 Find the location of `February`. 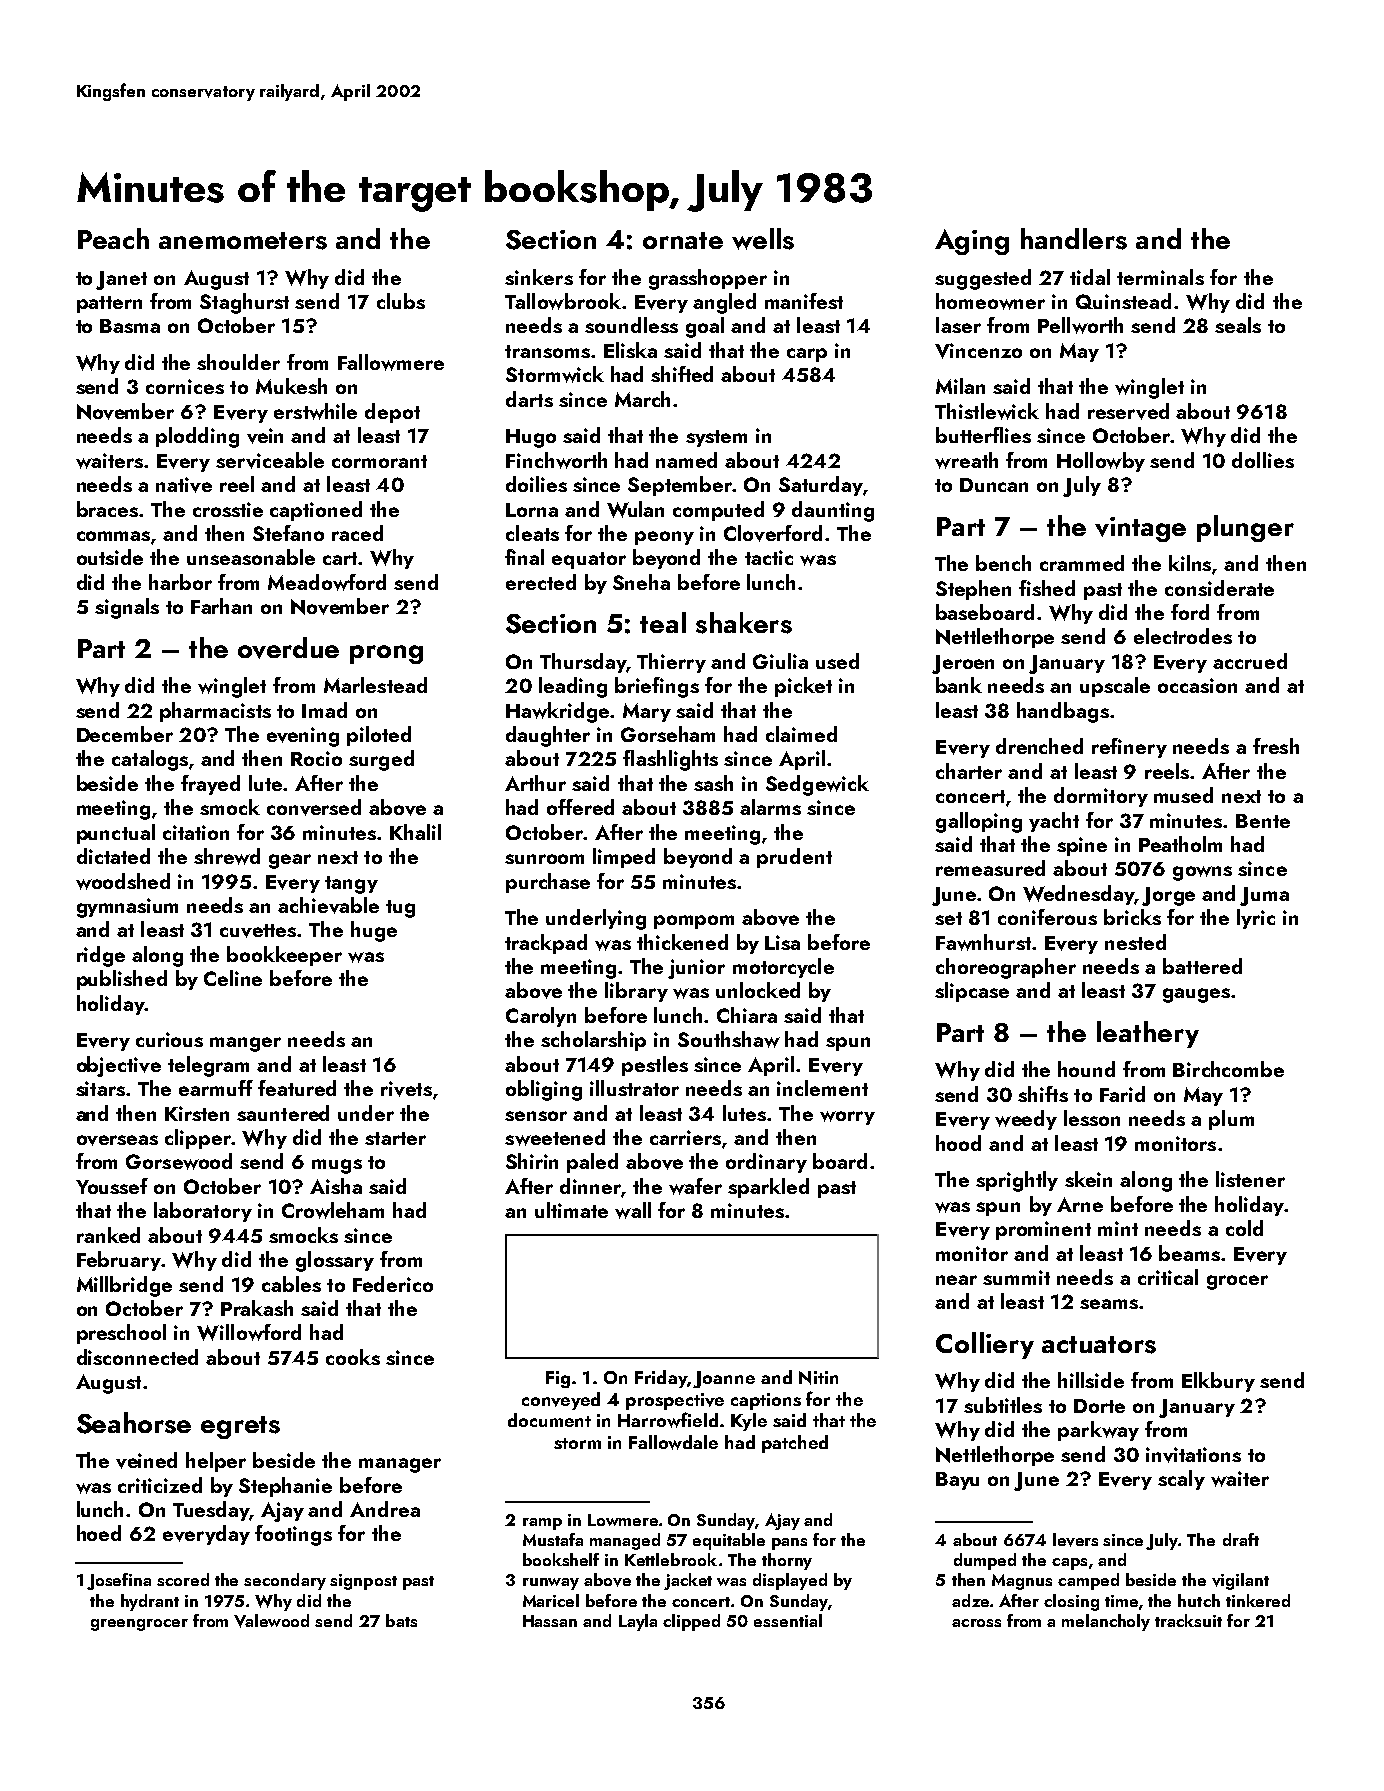

February is located at coordinates (119, 1261).
